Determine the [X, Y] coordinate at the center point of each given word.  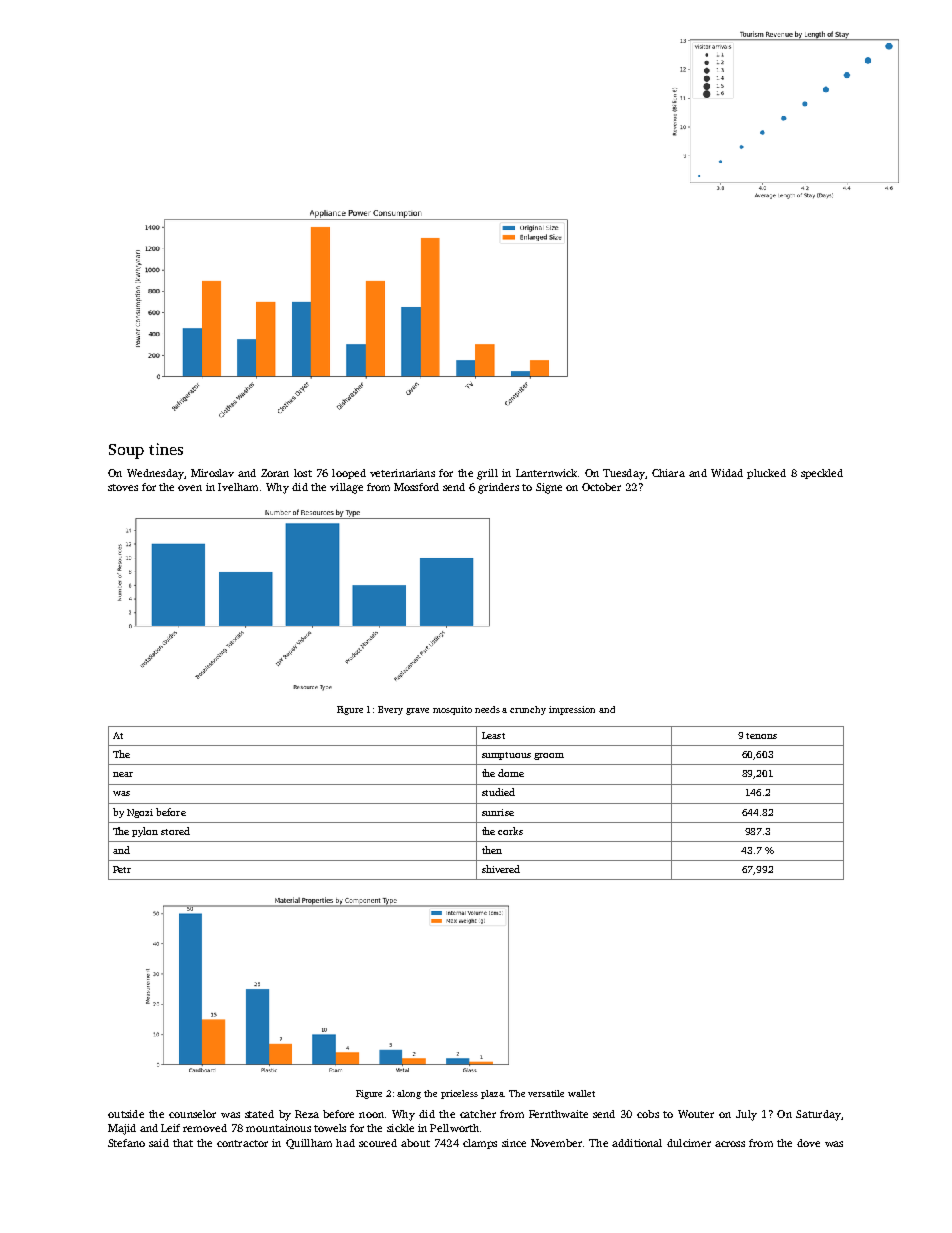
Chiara [668, 473]
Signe [549, 488]
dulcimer [689, 1143]
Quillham [309, 1144]
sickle [400, 1128]
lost [303, 473]
